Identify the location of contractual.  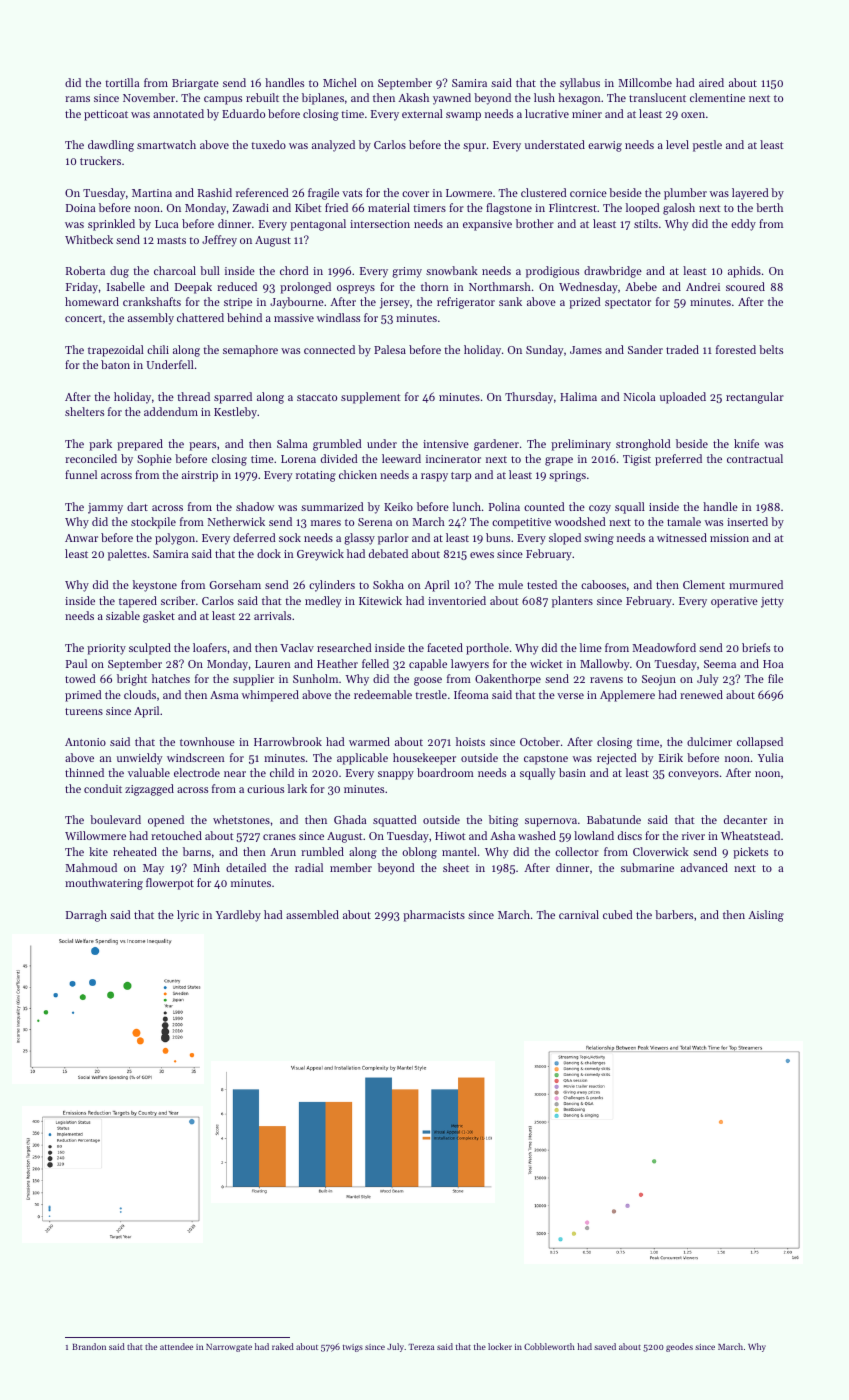
(755, 458).
